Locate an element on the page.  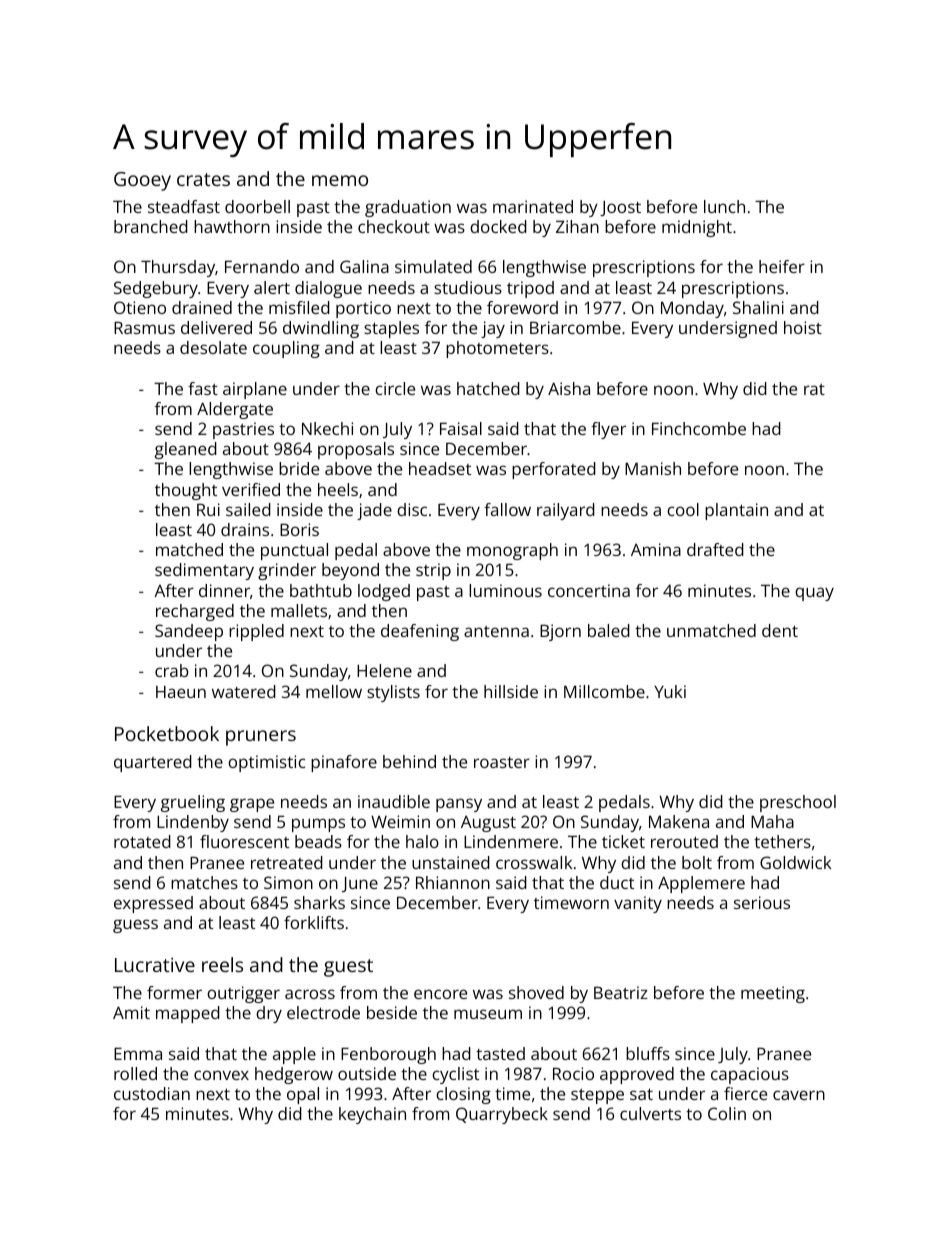
docked is located at coordinates (498, 226).
